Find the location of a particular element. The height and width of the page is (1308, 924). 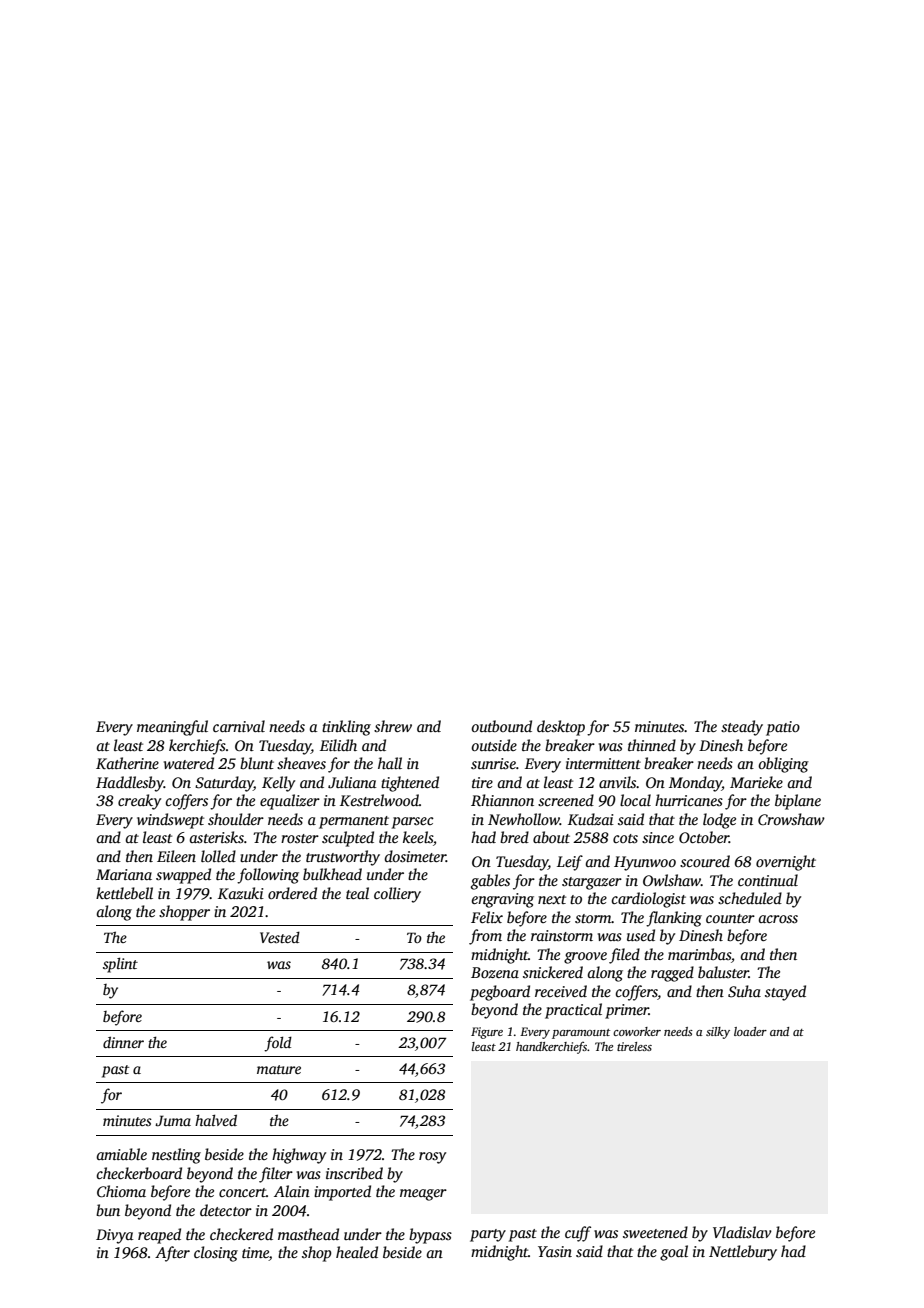

silky is located at coordinates (718, 1033).
